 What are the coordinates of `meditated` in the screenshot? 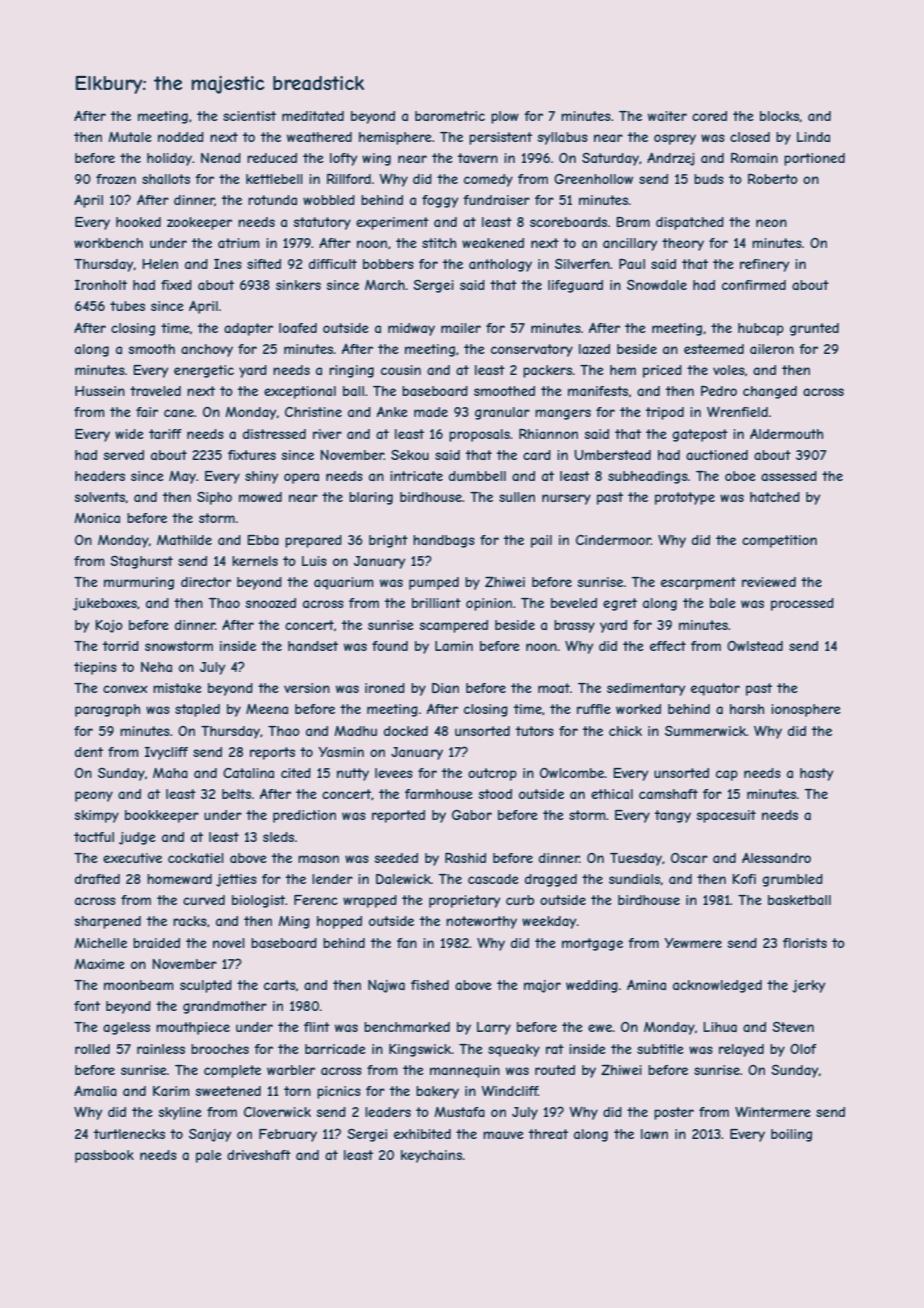 It's located at (313, 116).
